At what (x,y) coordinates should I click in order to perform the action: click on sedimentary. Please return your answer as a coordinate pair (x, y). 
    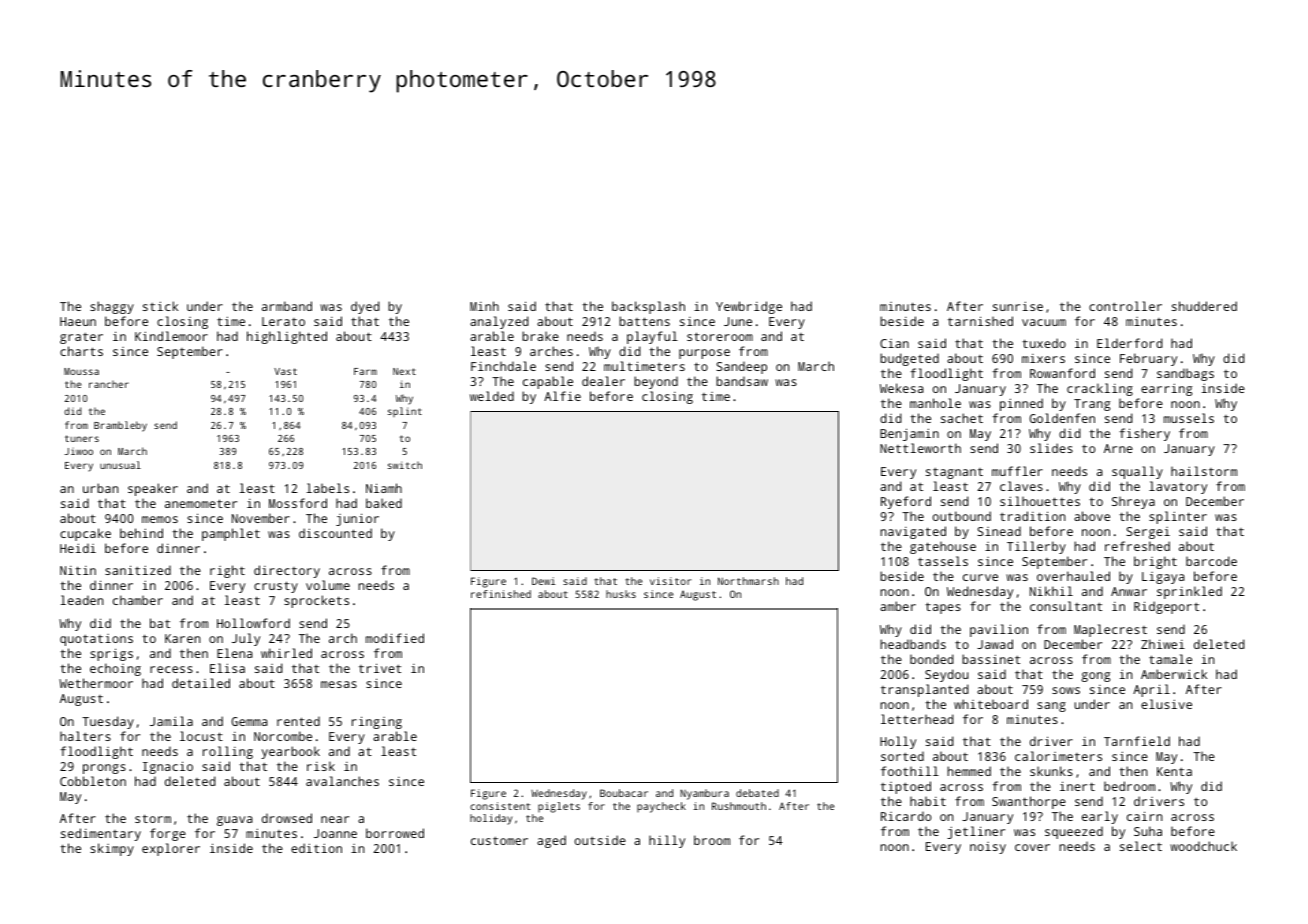
    Looking at the image, I should click on (101, 834).
